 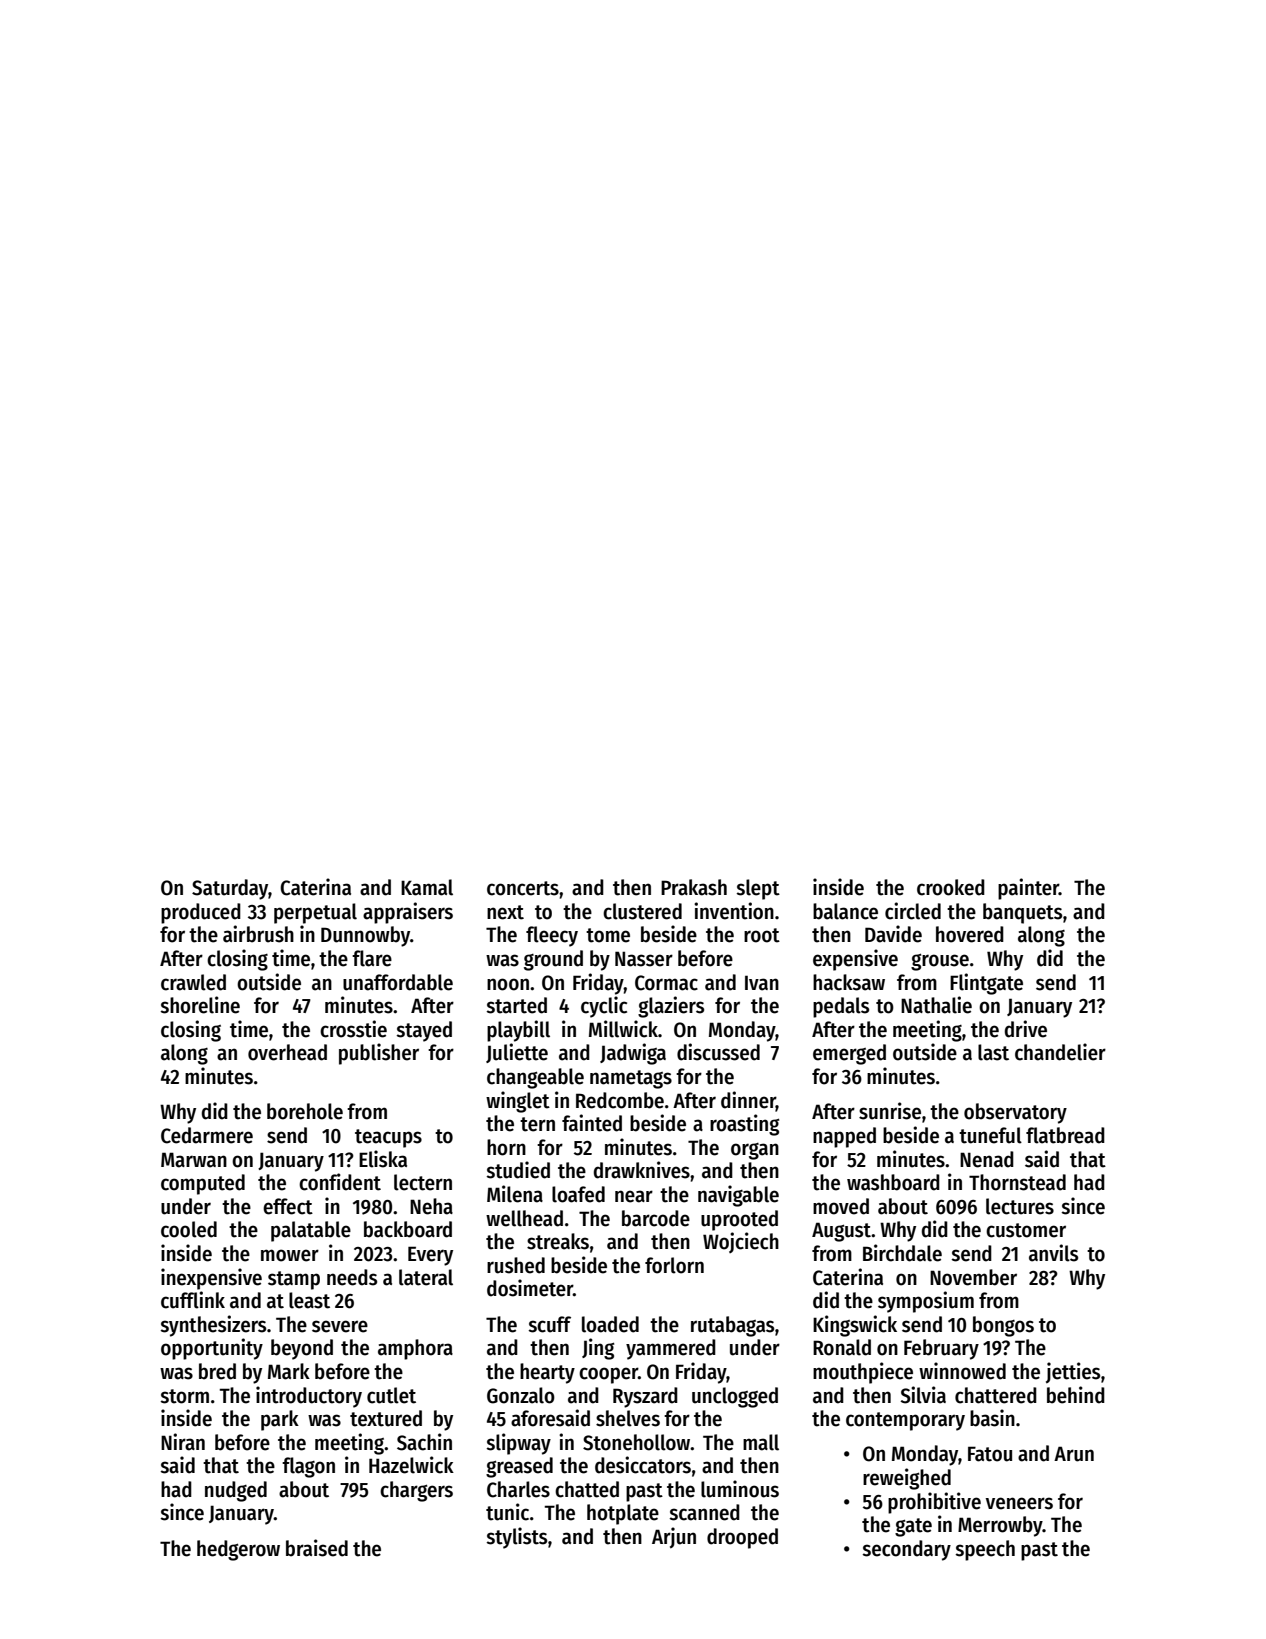 What do you see at coordinates (1028, 889) in the screenshot?
I see `painter` at bounding box center [1028, 889].
